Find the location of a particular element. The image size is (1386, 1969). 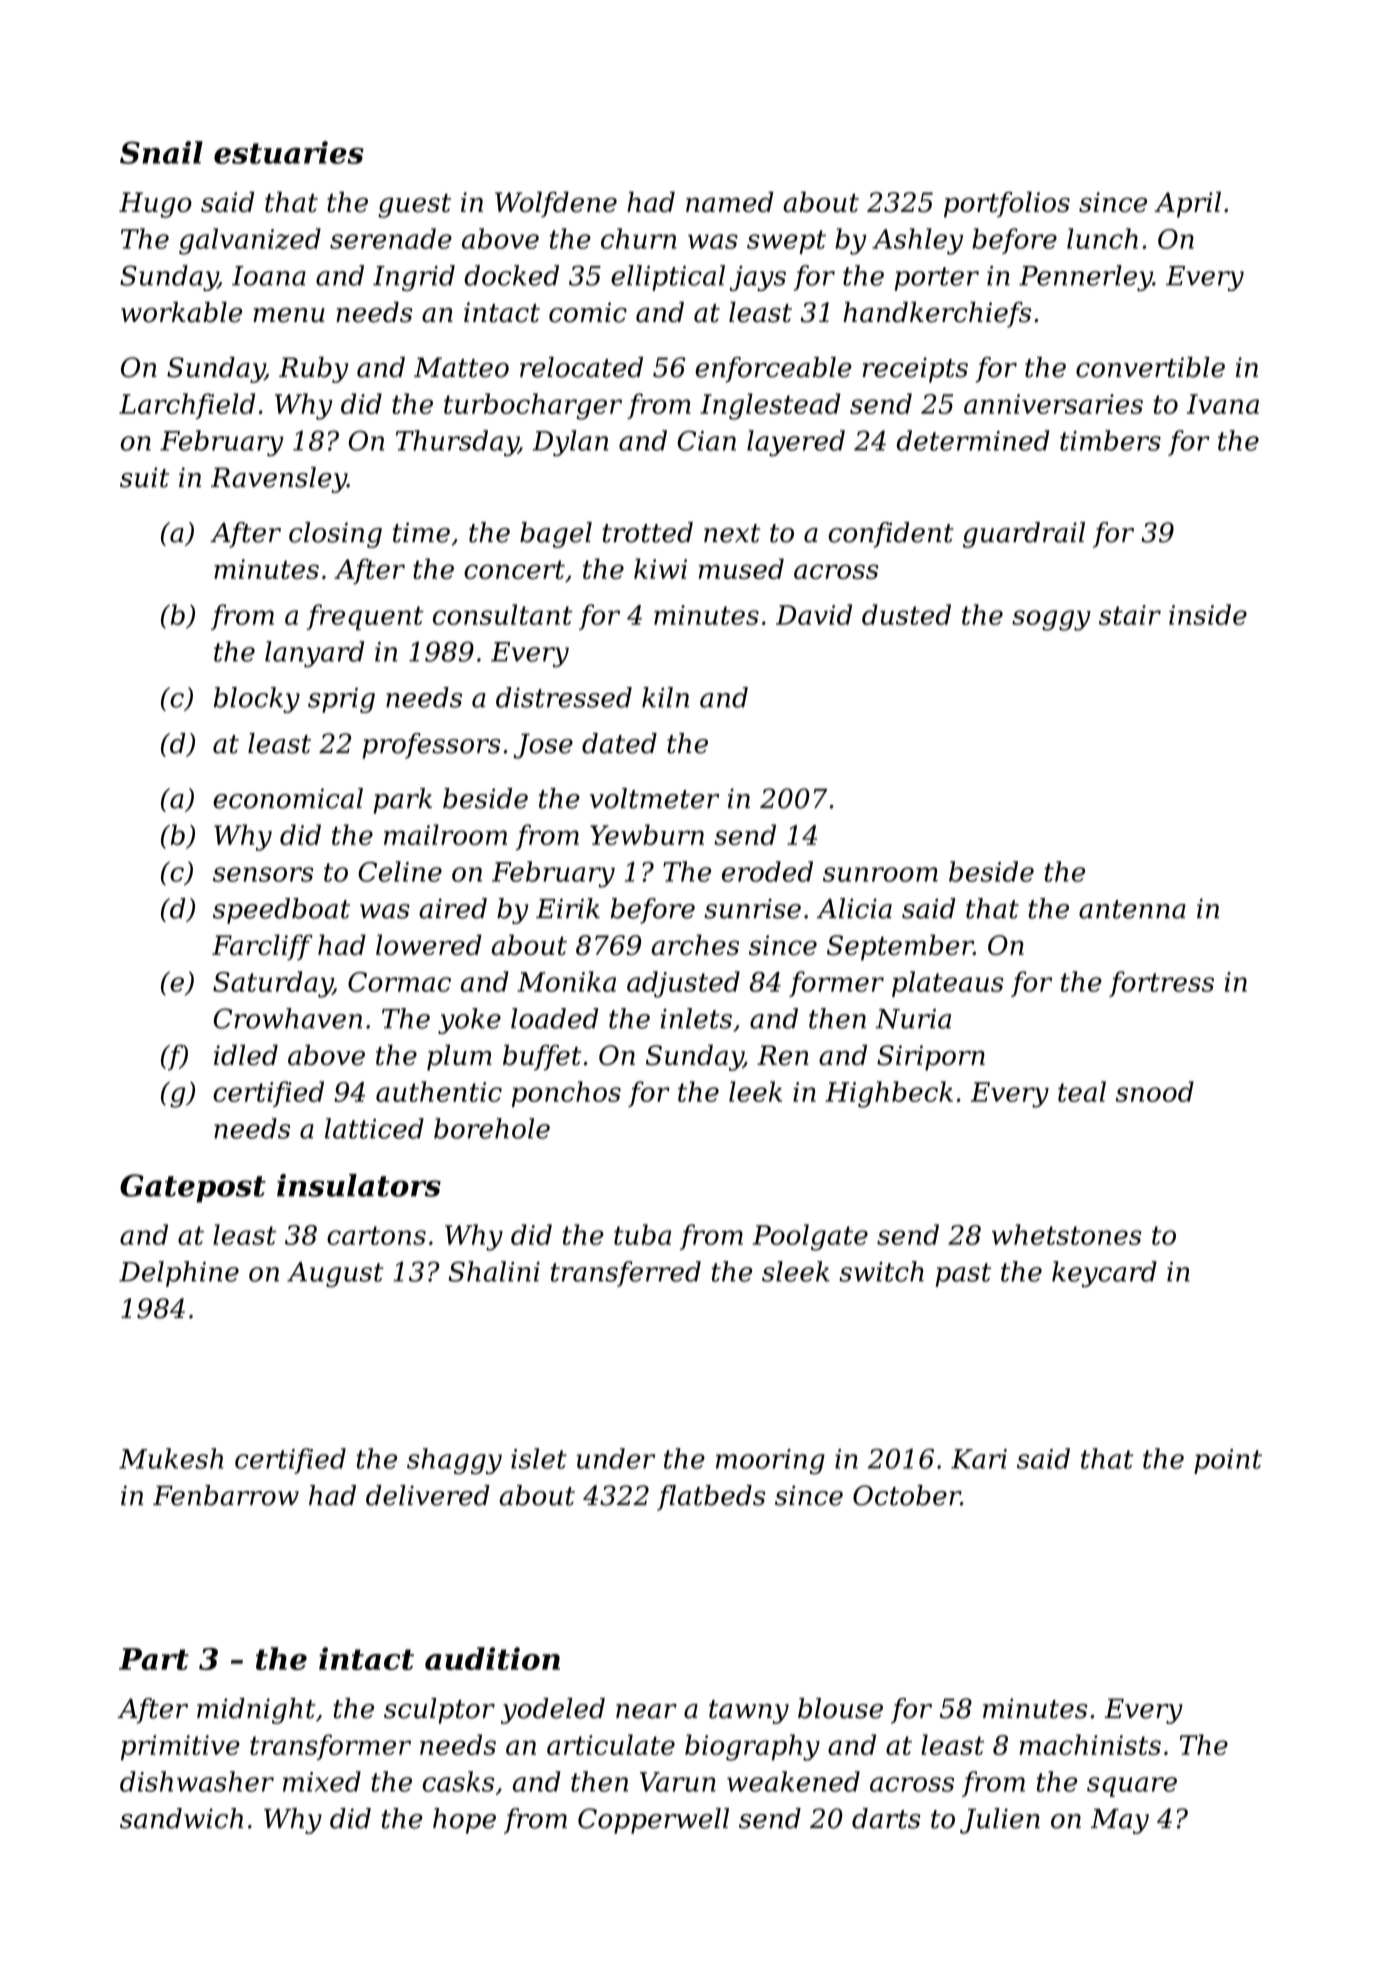

fortress is located at coordinates (1161, 984).
